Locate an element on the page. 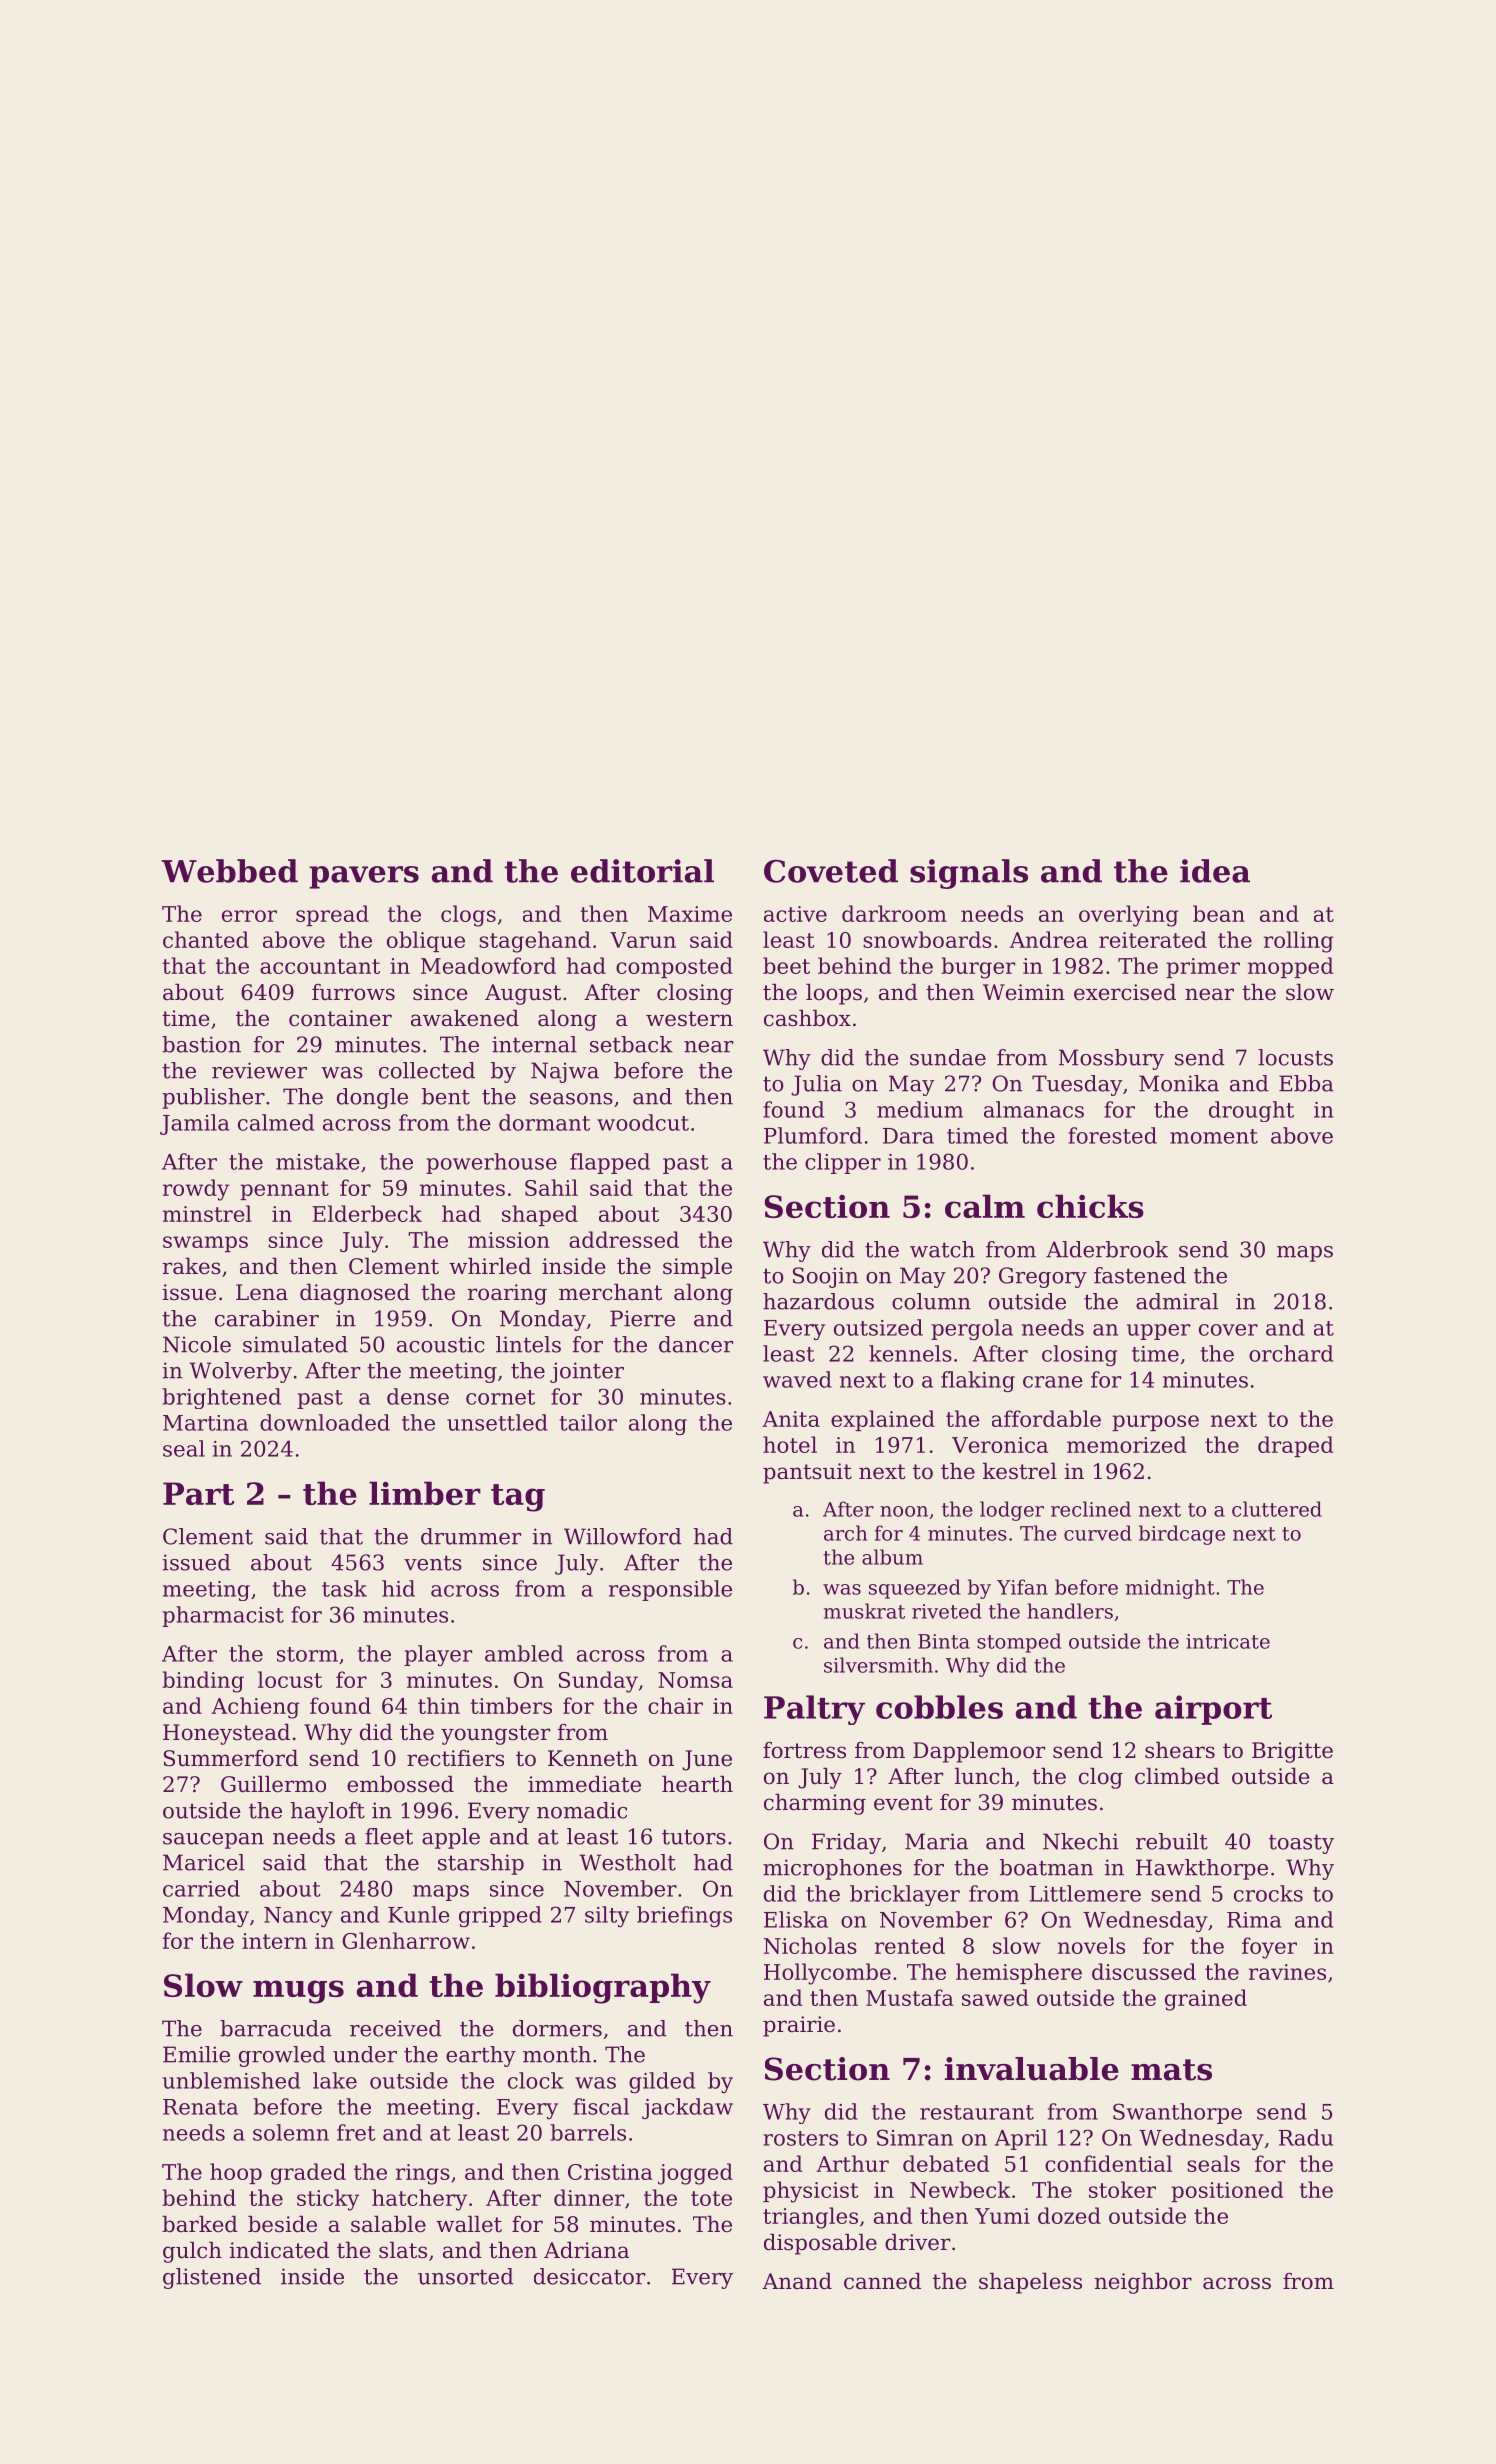 The height and width of the document is (2464, 1496). container is located at coordinates (340, 1018).
